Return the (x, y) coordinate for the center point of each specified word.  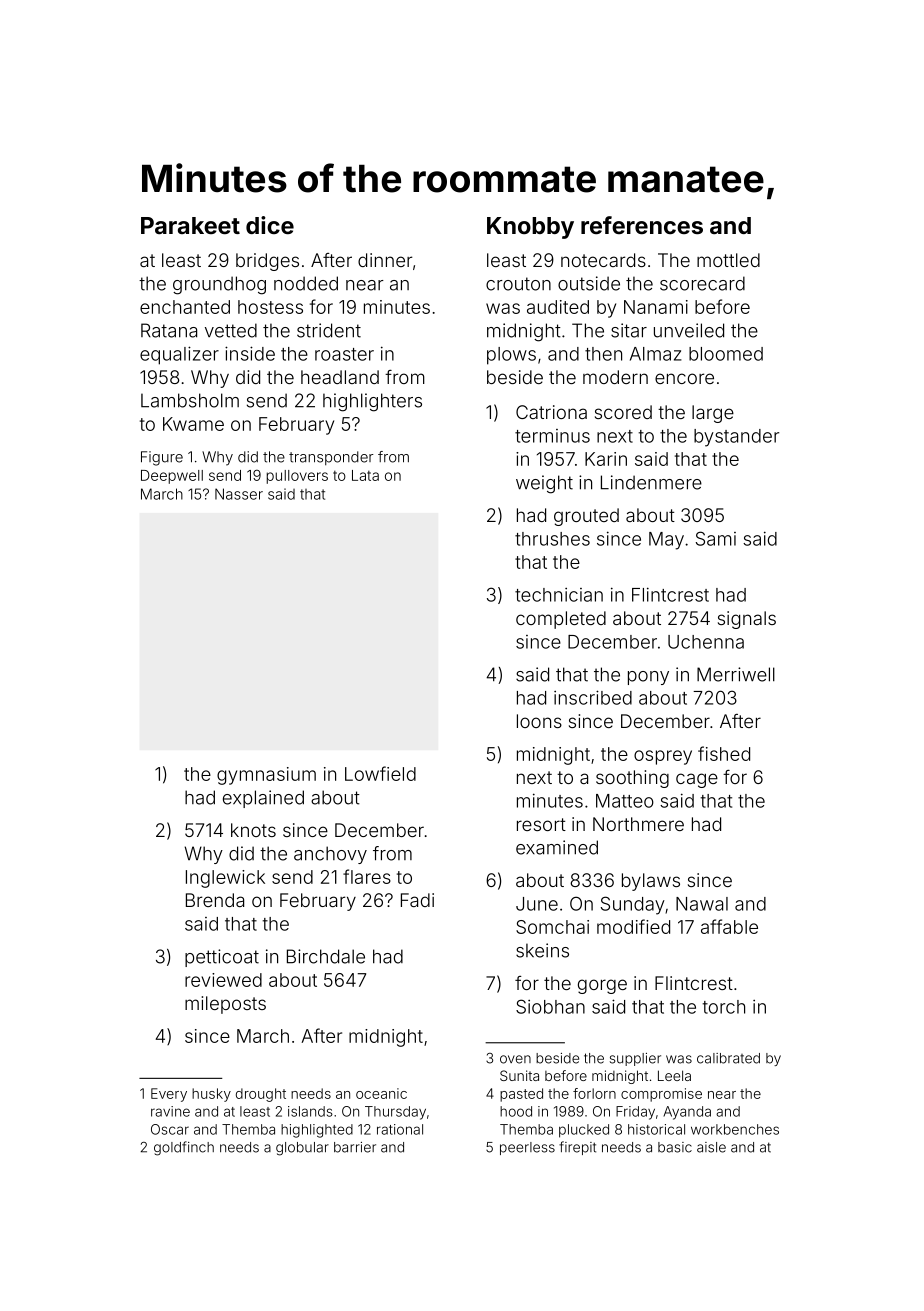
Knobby (530, 228)
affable (729, 926)
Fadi (417, 900)
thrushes (552, 539)
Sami (716, 538)
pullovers (297, 477)
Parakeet (190, 225)
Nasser (239, 494)
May (666, 541)
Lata (365, 475)
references (642, 225)
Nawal (702, 904)
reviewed (223, 980)
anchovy (330, 855)
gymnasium (266, 776)
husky (211, 1095)
